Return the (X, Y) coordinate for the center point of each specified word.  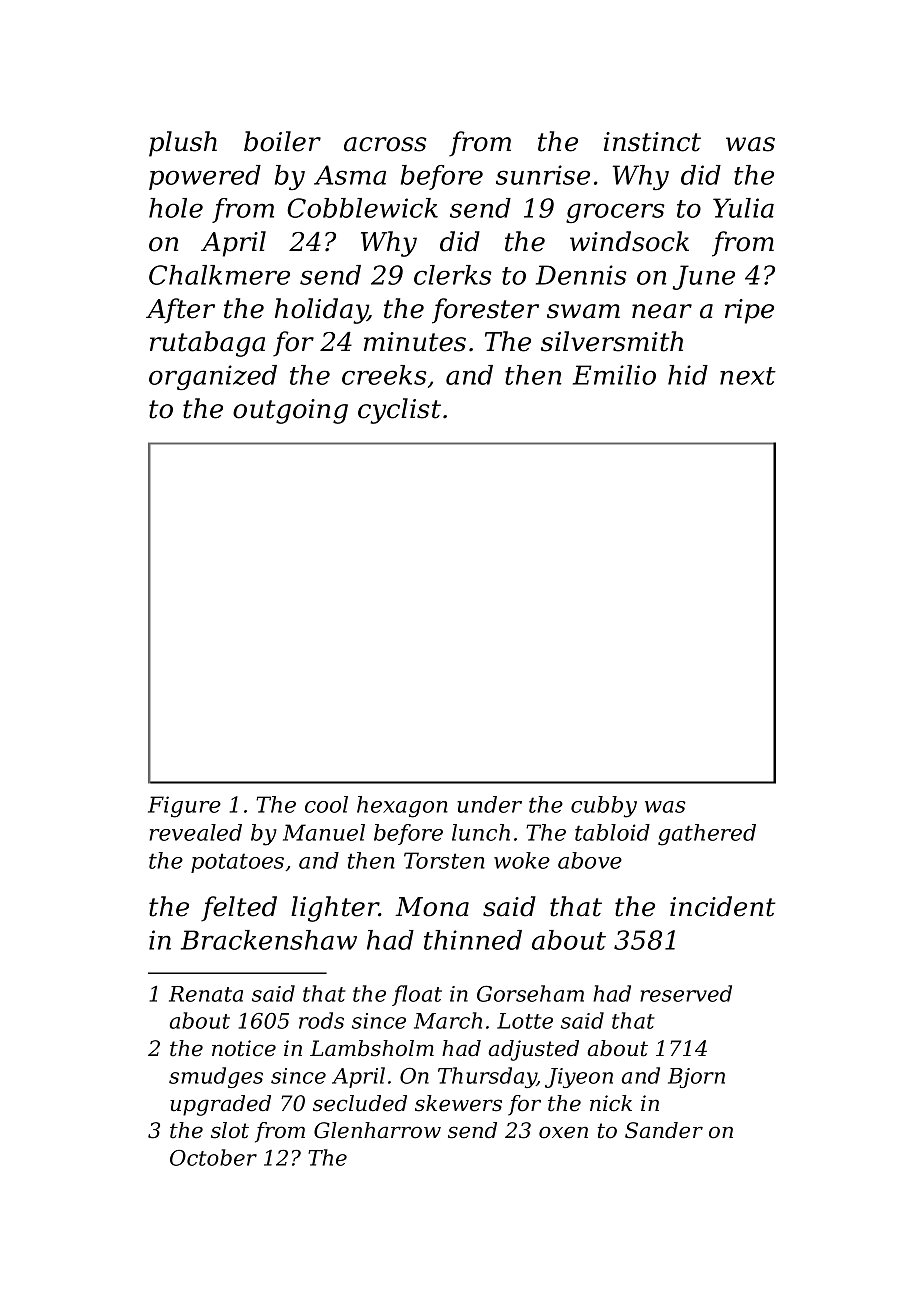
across (385, 144)
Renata (206, 994)
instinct (652, 142)
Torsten (444, 860)
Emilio (614, 375)
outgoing (290, 411)
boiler (282, 141)
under (489, 804)
